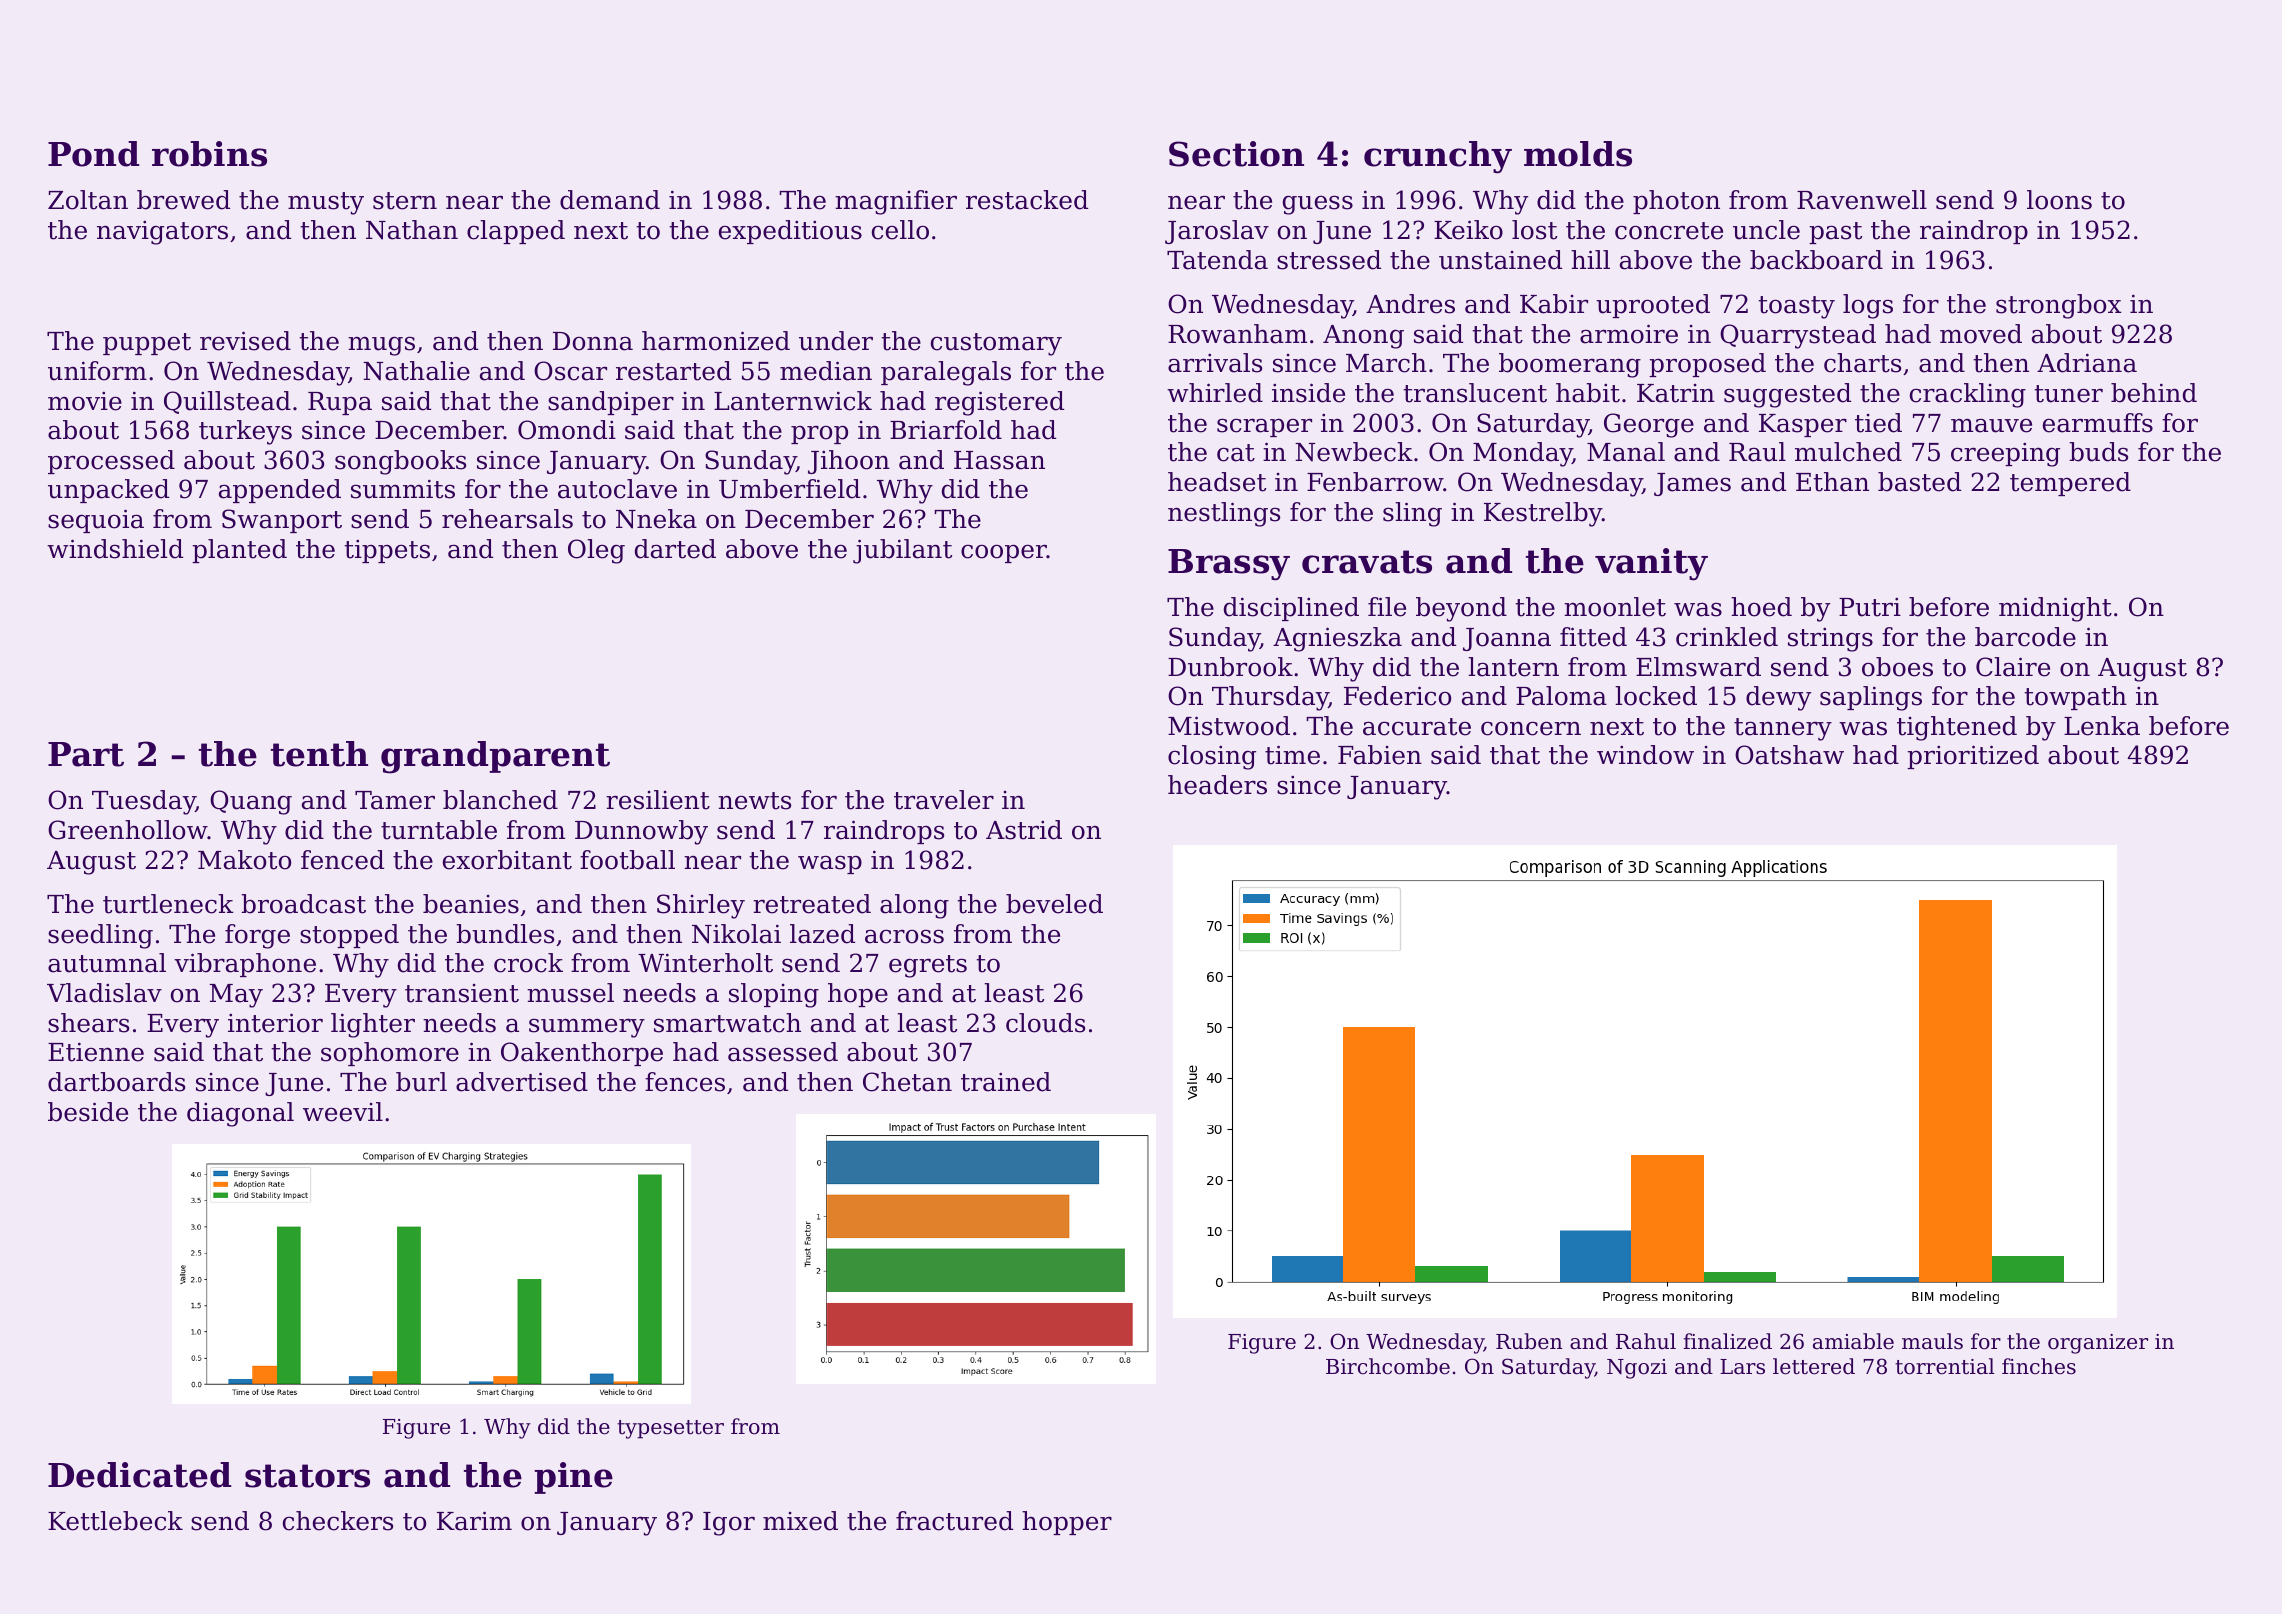  I want to click on organizer, so click(2098, 1344).
